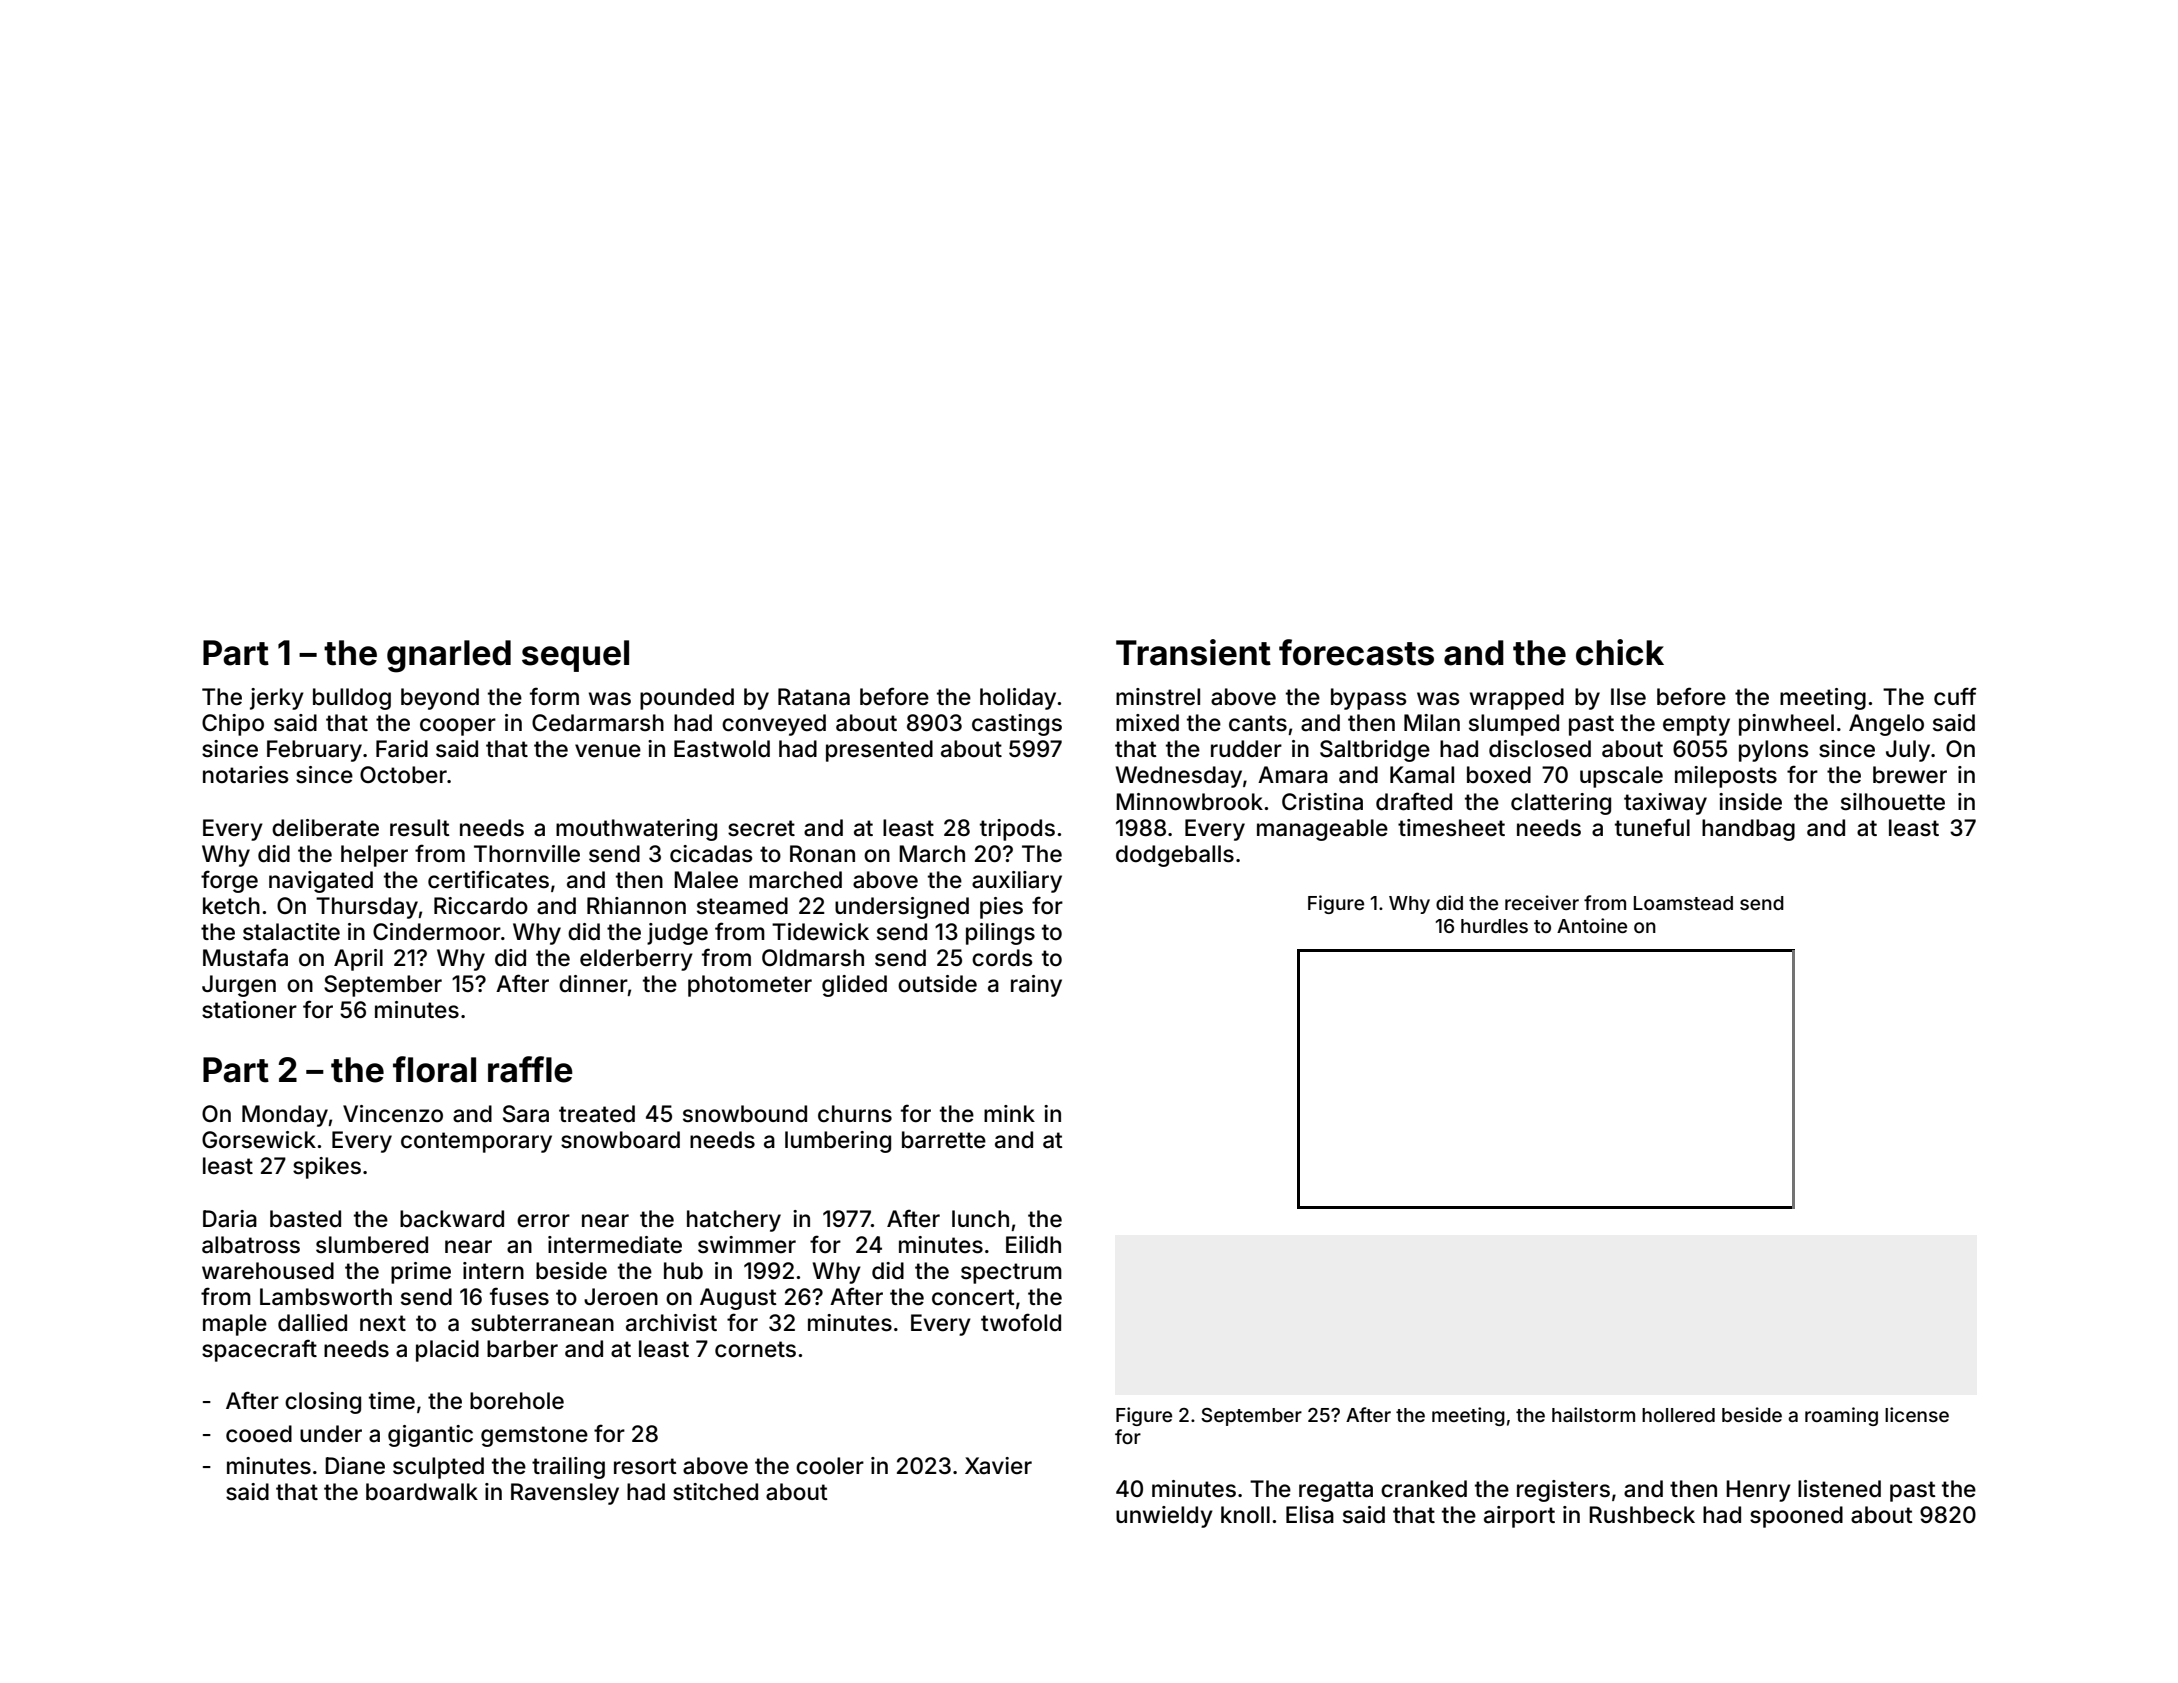 The height and width of the screenshot is (1683, 2178). I want to click on Diane, so click(355, 1466).
